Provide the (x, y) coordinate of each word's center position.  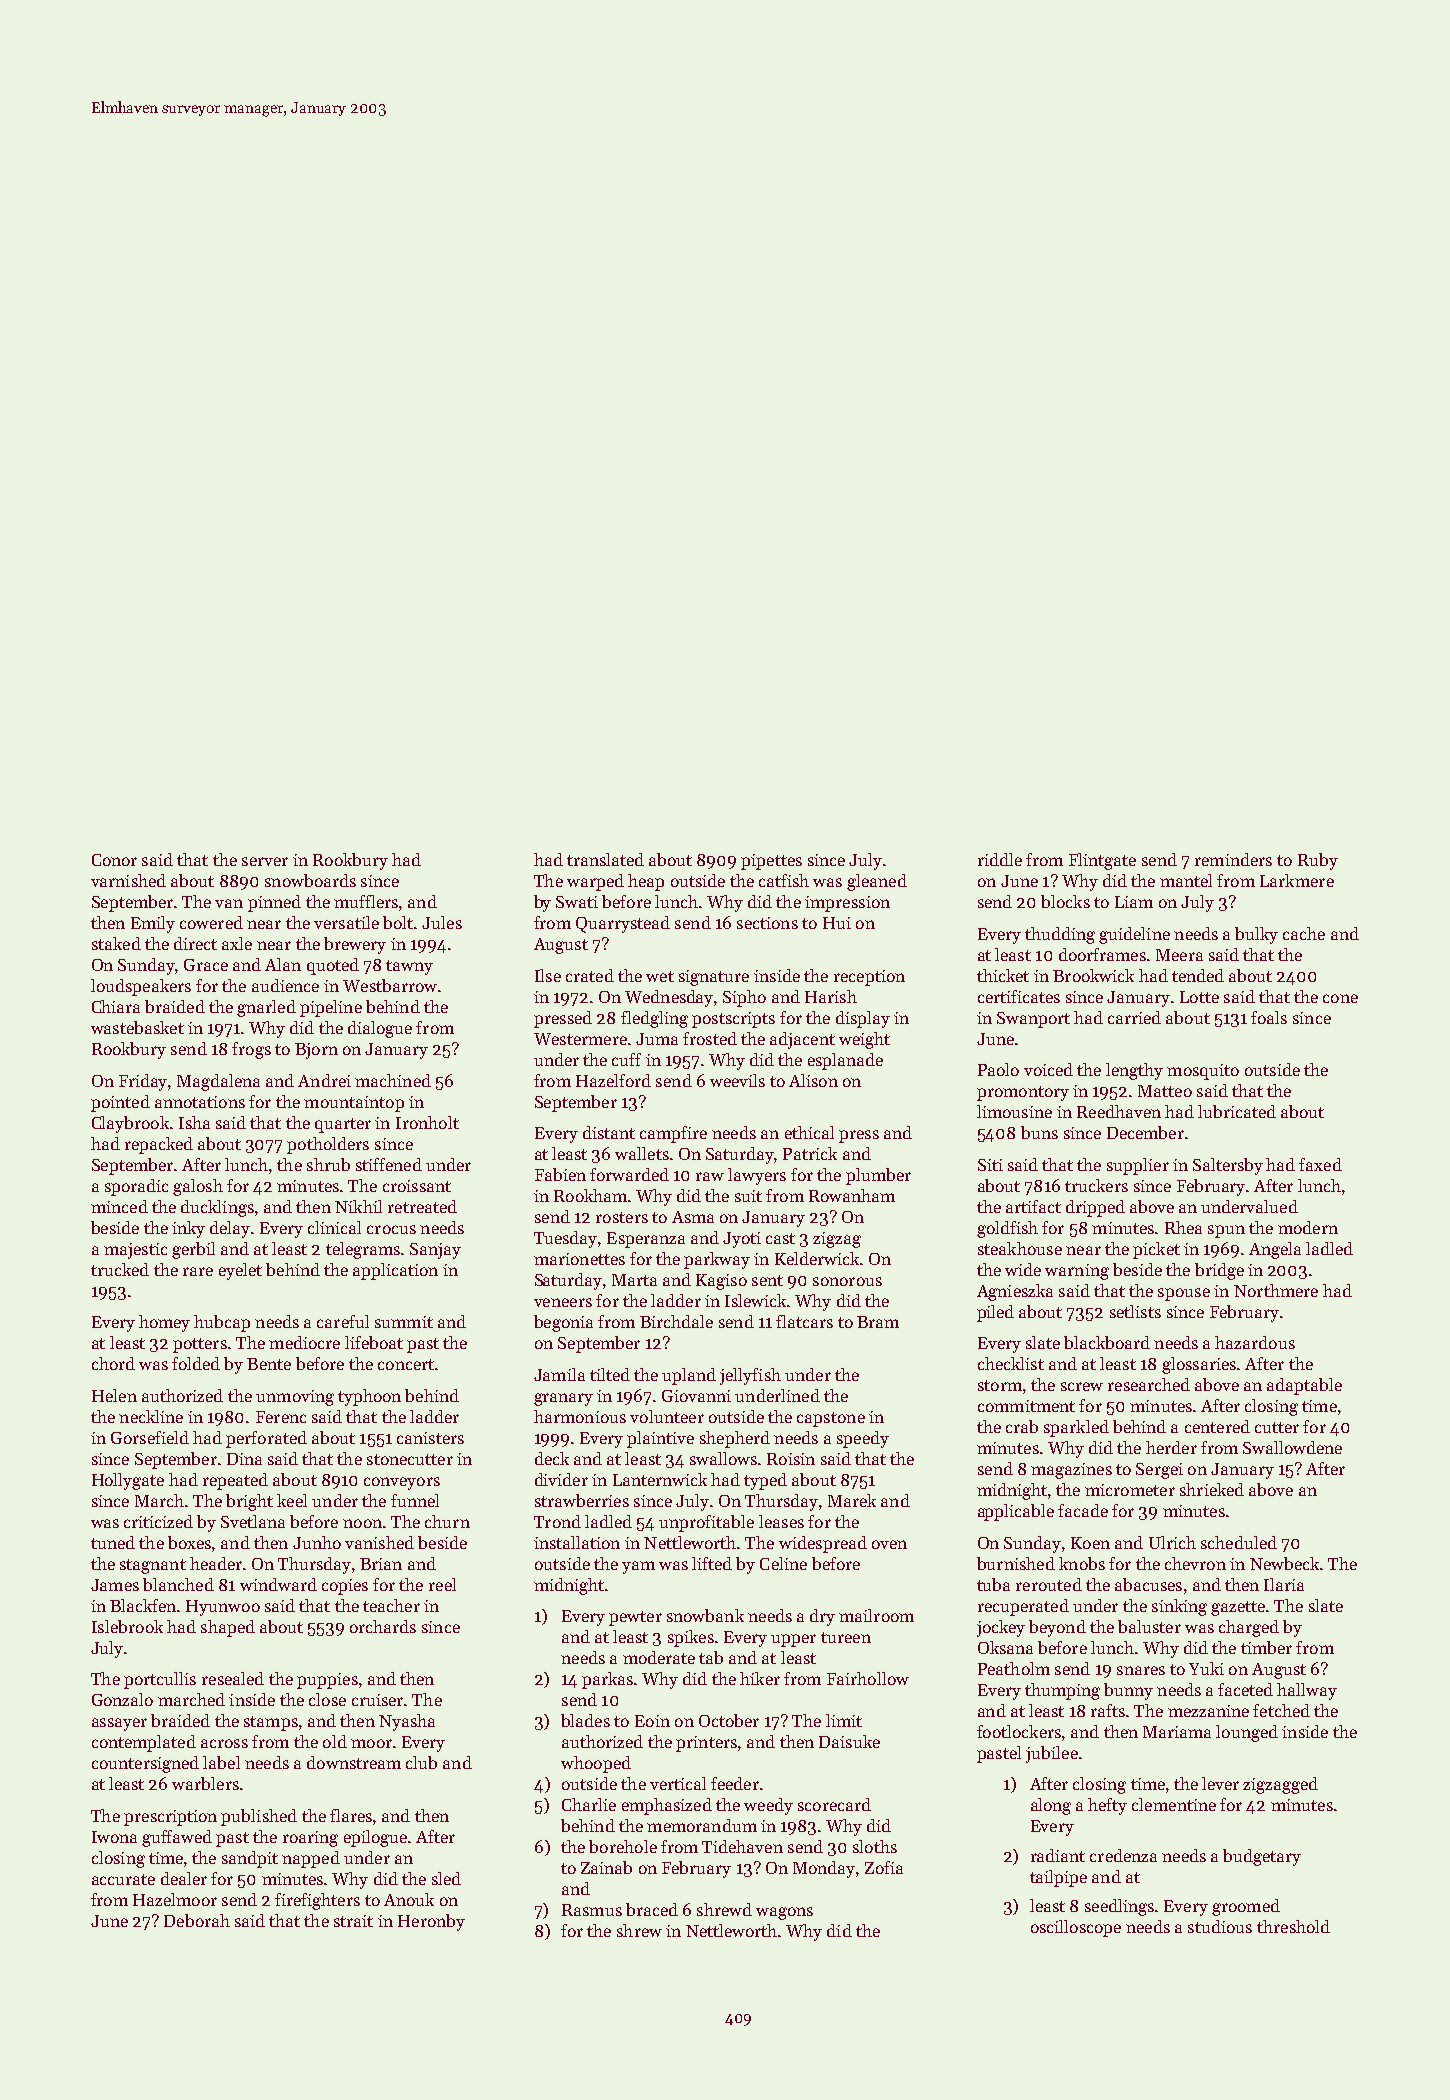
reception (869, 978)
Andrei (324, 1080)
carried (1134, 1017)
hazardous (1255, 1342)
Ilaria (1284, 1584)
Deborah (197, 1920)
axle (237, 943)
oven (889, 1544)
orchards (383, 1626)
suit (748, 1196)
